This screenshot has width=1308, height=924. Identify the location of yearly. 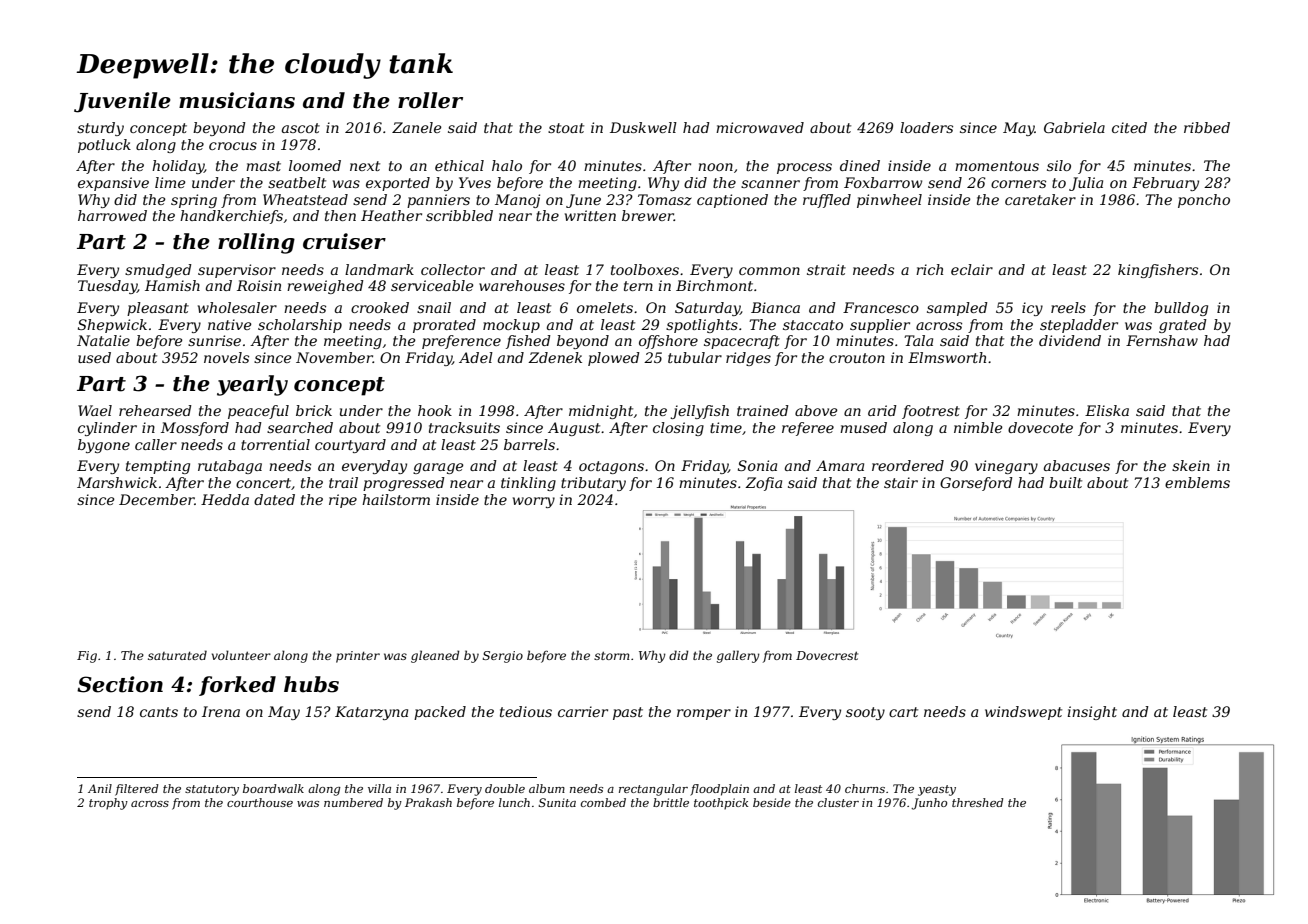
(252, 385).
